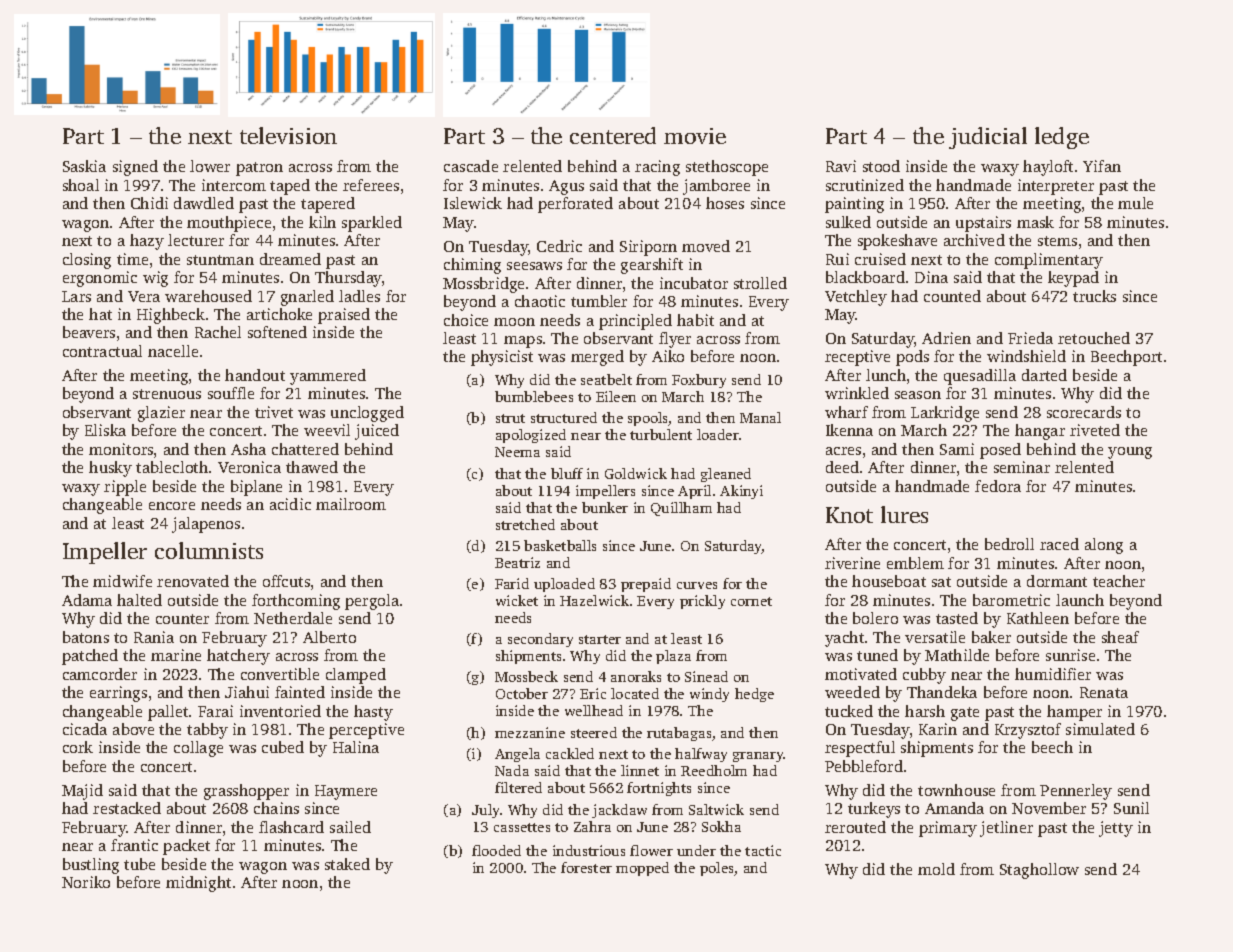  What do you see at coordinates (121, 449) in the screenshot?
I see `monitors` at bounding box center [121, 449].
